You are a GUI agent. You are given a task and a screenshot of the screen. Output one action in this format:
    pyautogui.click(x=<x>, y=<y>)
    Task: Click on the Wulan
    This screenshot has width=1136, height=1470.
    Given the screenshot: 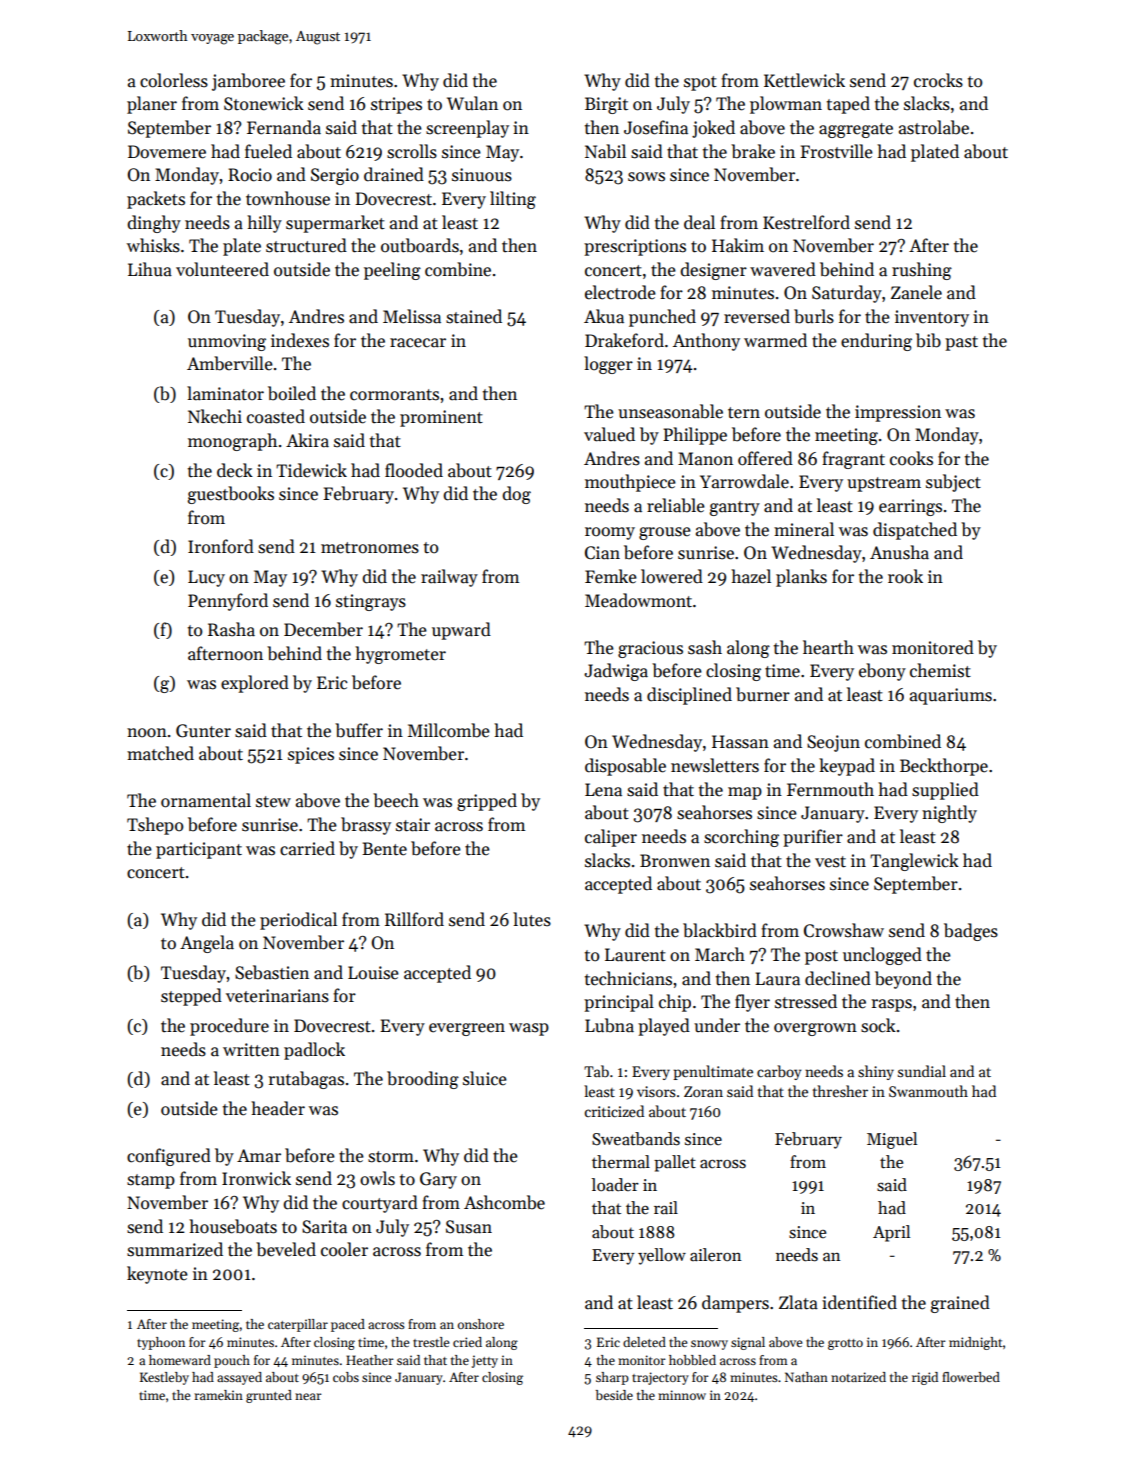 What is the action you would take?
    pyautogui.click(x=472, y=103)
